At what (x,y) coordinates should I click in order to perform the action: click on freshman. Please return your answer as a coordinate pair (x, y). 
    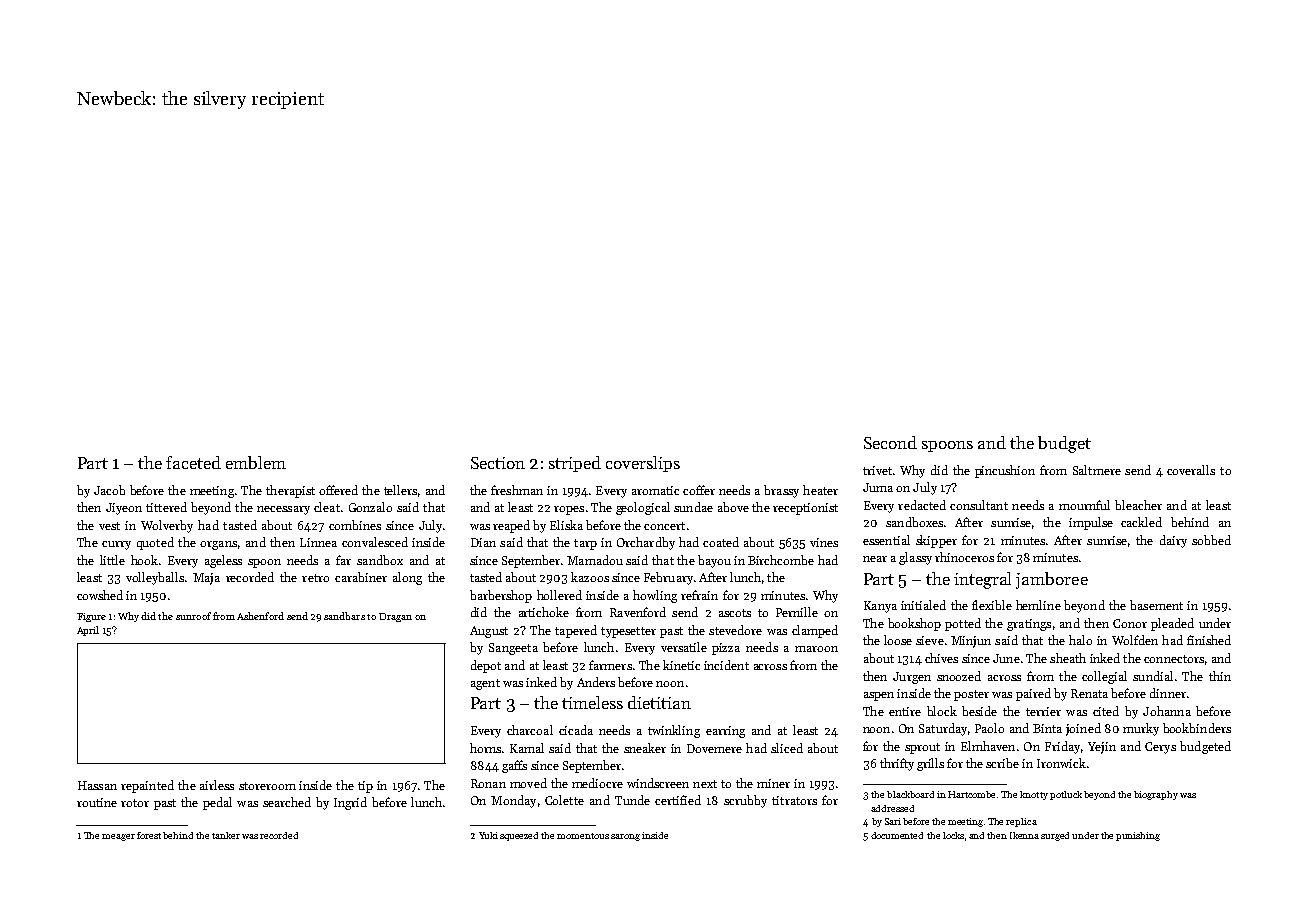
    Looking at the image, I should click on (517, 490).
